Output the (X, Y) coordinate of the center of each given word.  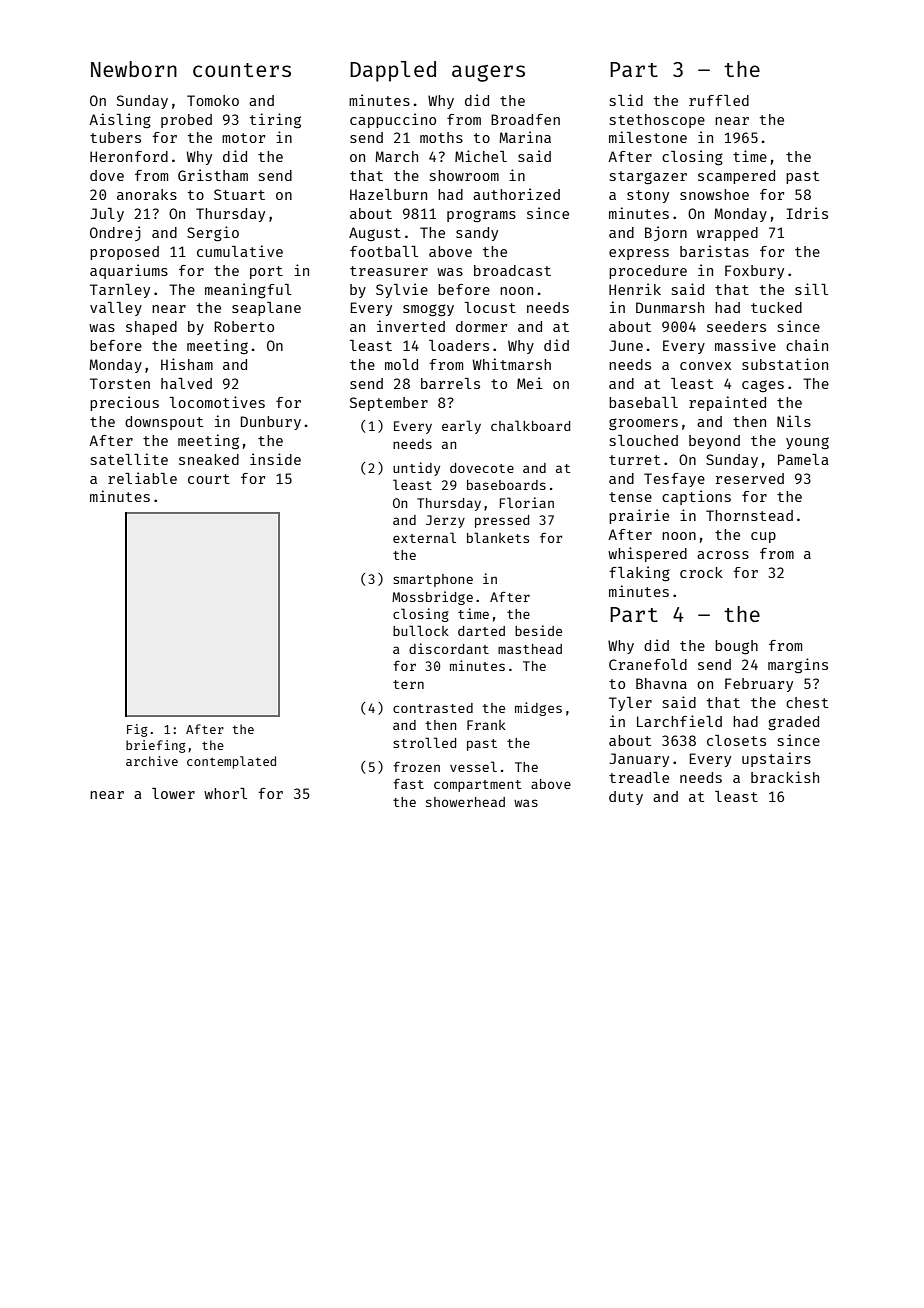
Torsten (120, 383)
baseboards (506, 485)
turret (634, 460)
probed (186, 121)
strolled (424, 742)
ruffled (719, 100)
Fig (137, 730)
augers (488, 73)
